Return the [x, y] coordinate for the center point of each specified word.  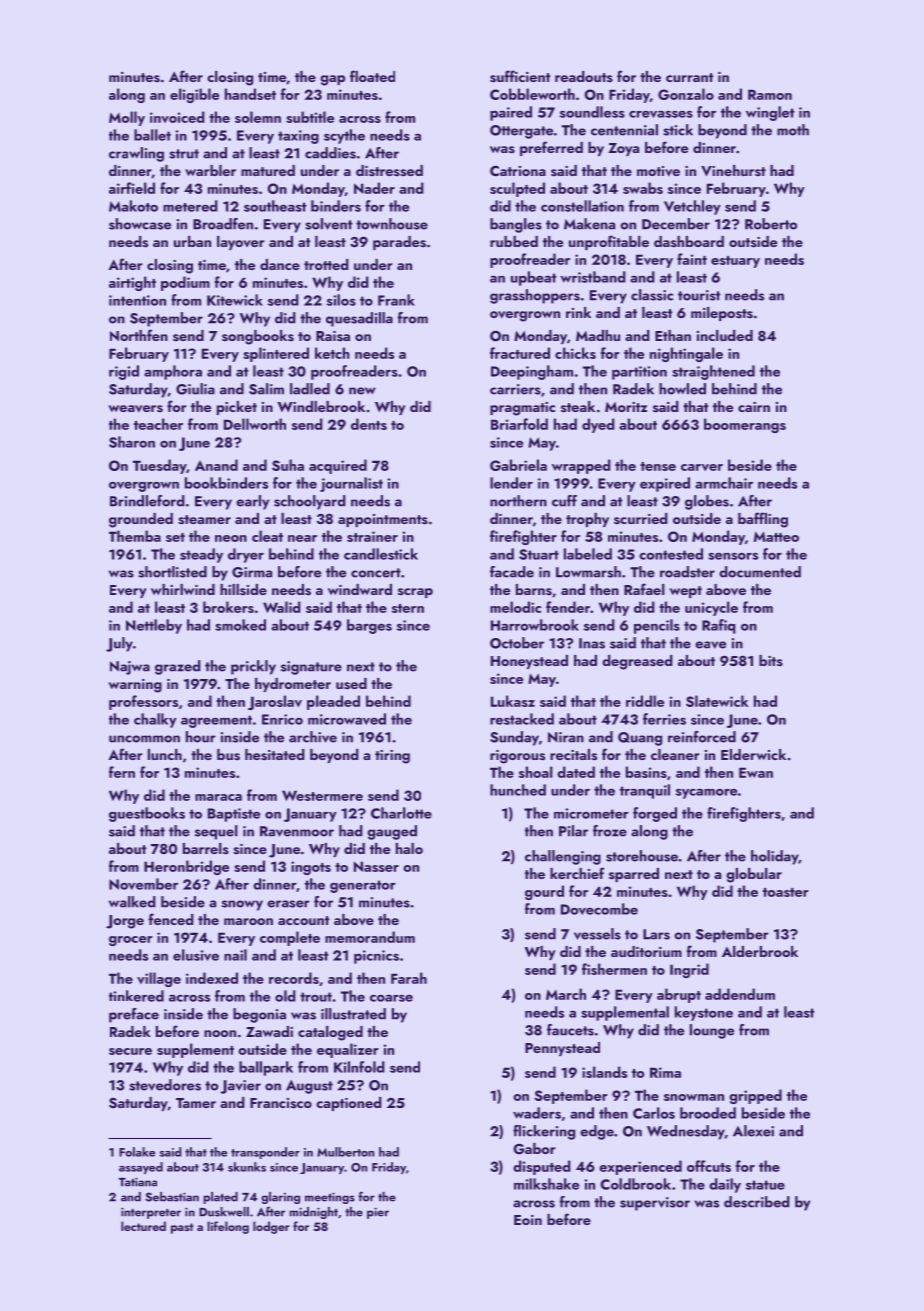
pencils [657, 626]
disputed [542, 1167]
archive [313, 737]
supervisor [655, 1204]
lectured [143, 1226]
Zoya [623, 149]
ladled [310, 389]
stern [408, 608]
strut [184, 154]
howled [682, 389]
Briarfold [519, 424]
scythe [344, 136]
